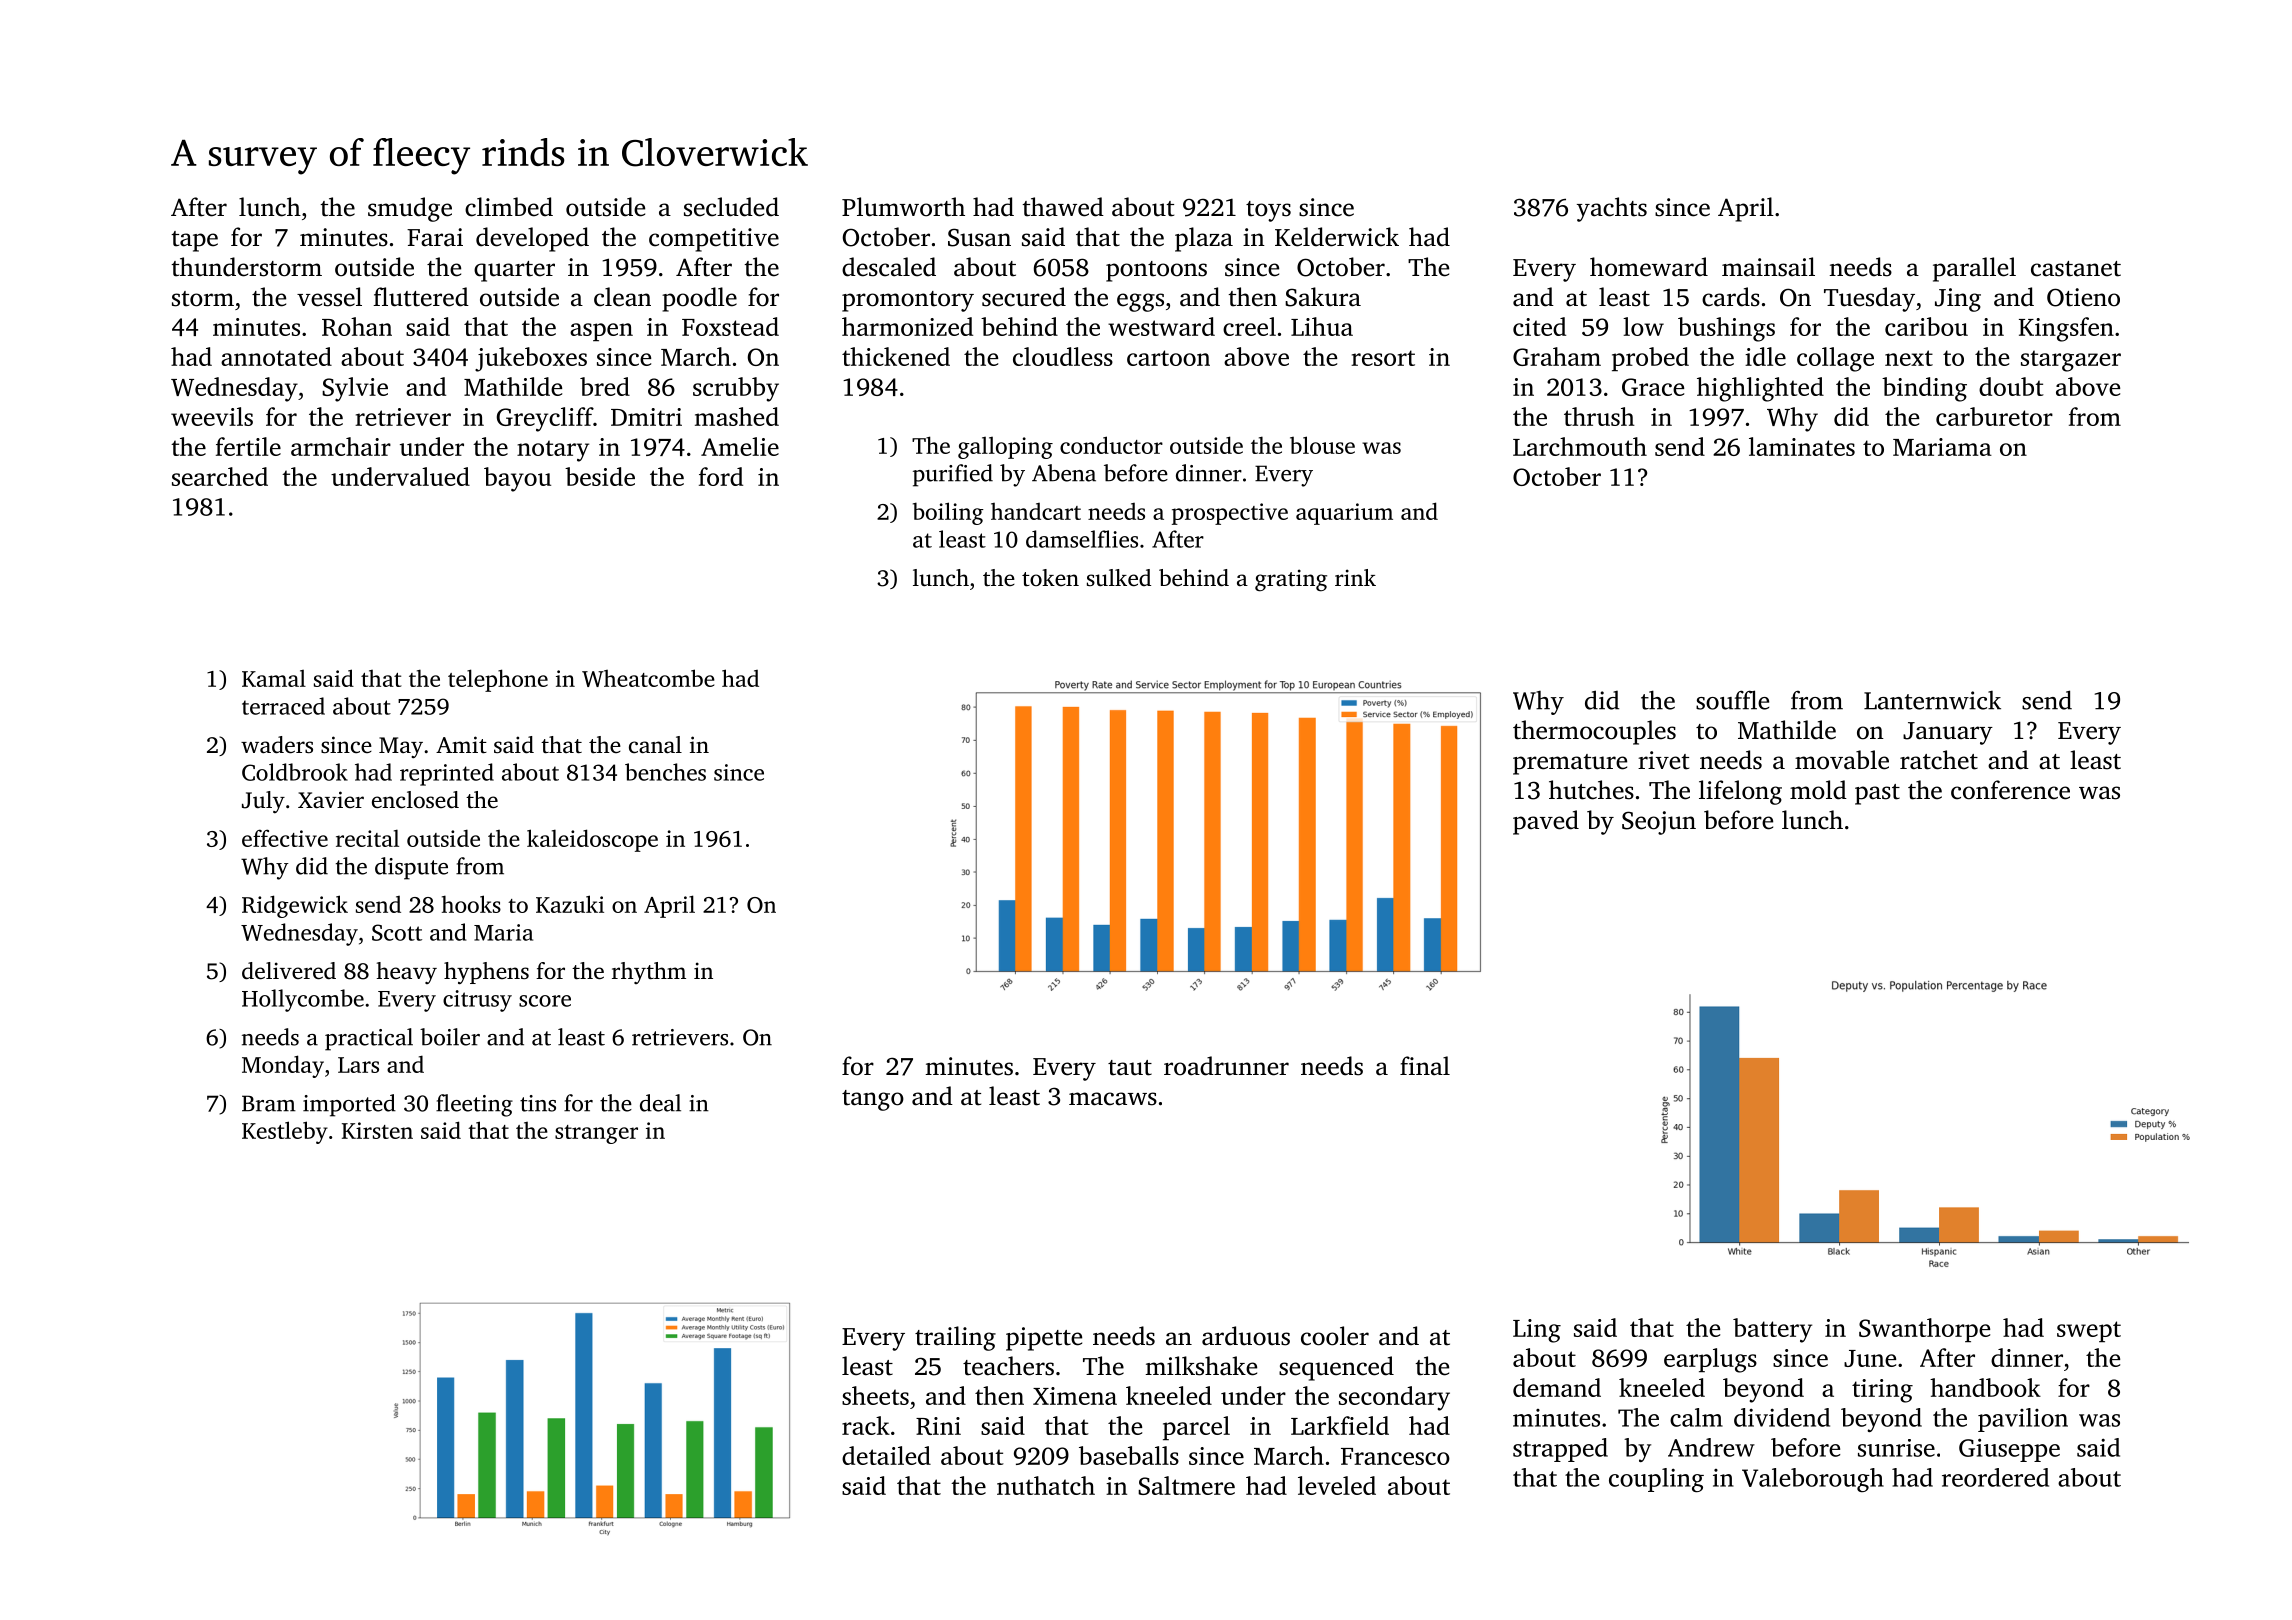 Image resolution: width=2292 pixels, height=1620 pixels. I want to click on Kestleby, so click(285, 1132).
